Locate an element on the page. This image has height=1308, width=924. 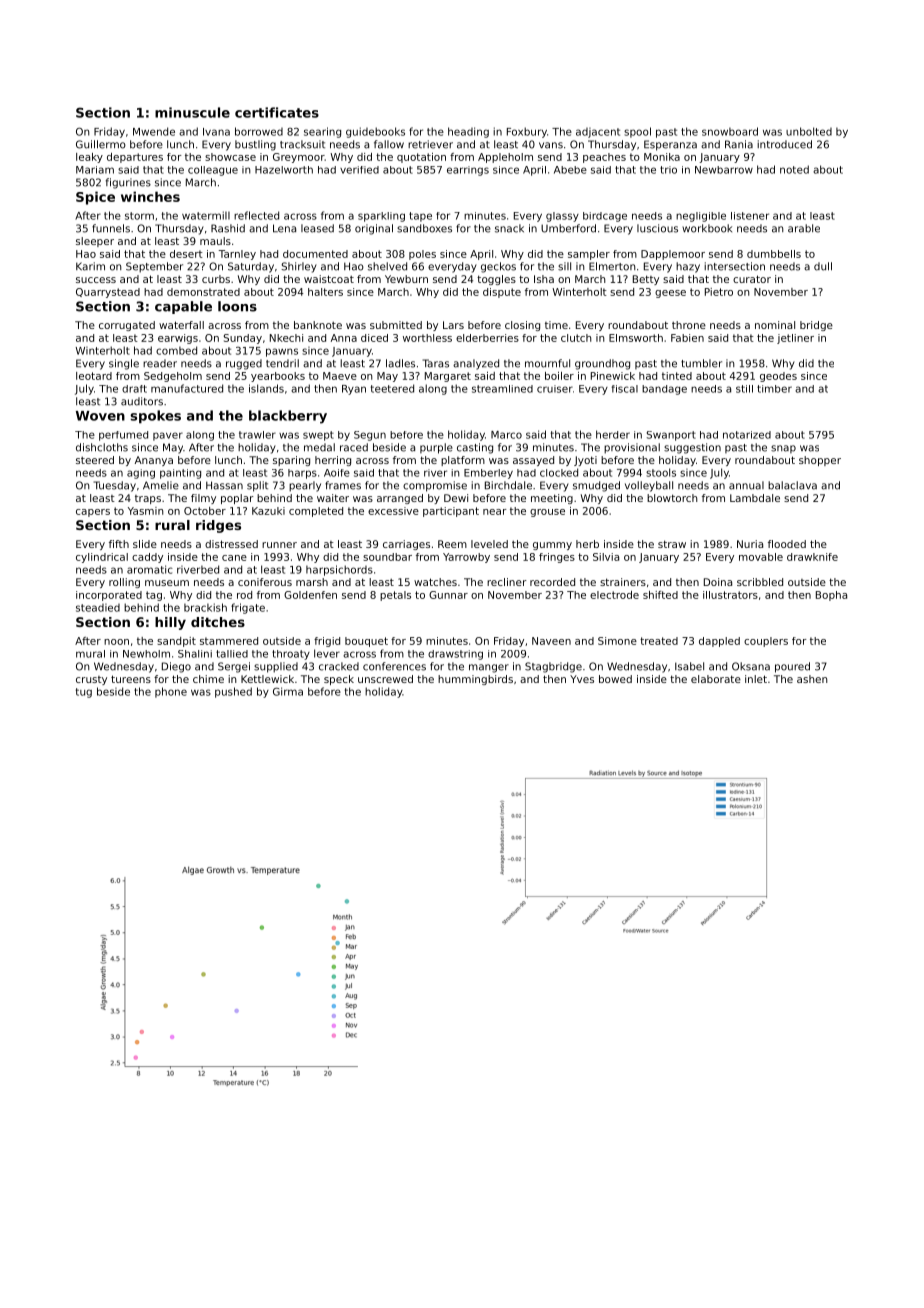
Lars is located at coordinates (453, 325).
